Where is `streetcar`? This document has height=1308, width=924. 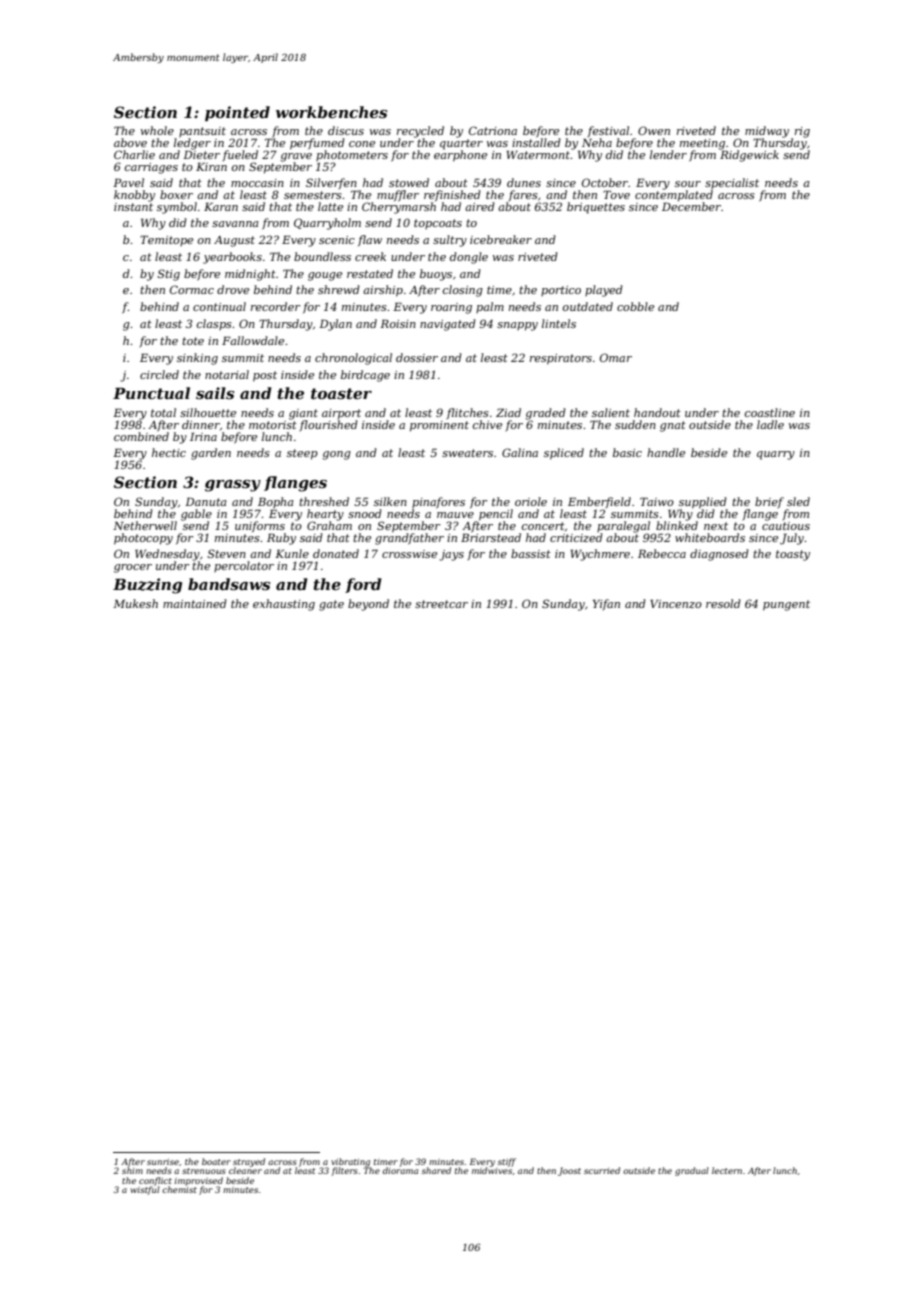
streetcar is located at coordinates (441, 604).
